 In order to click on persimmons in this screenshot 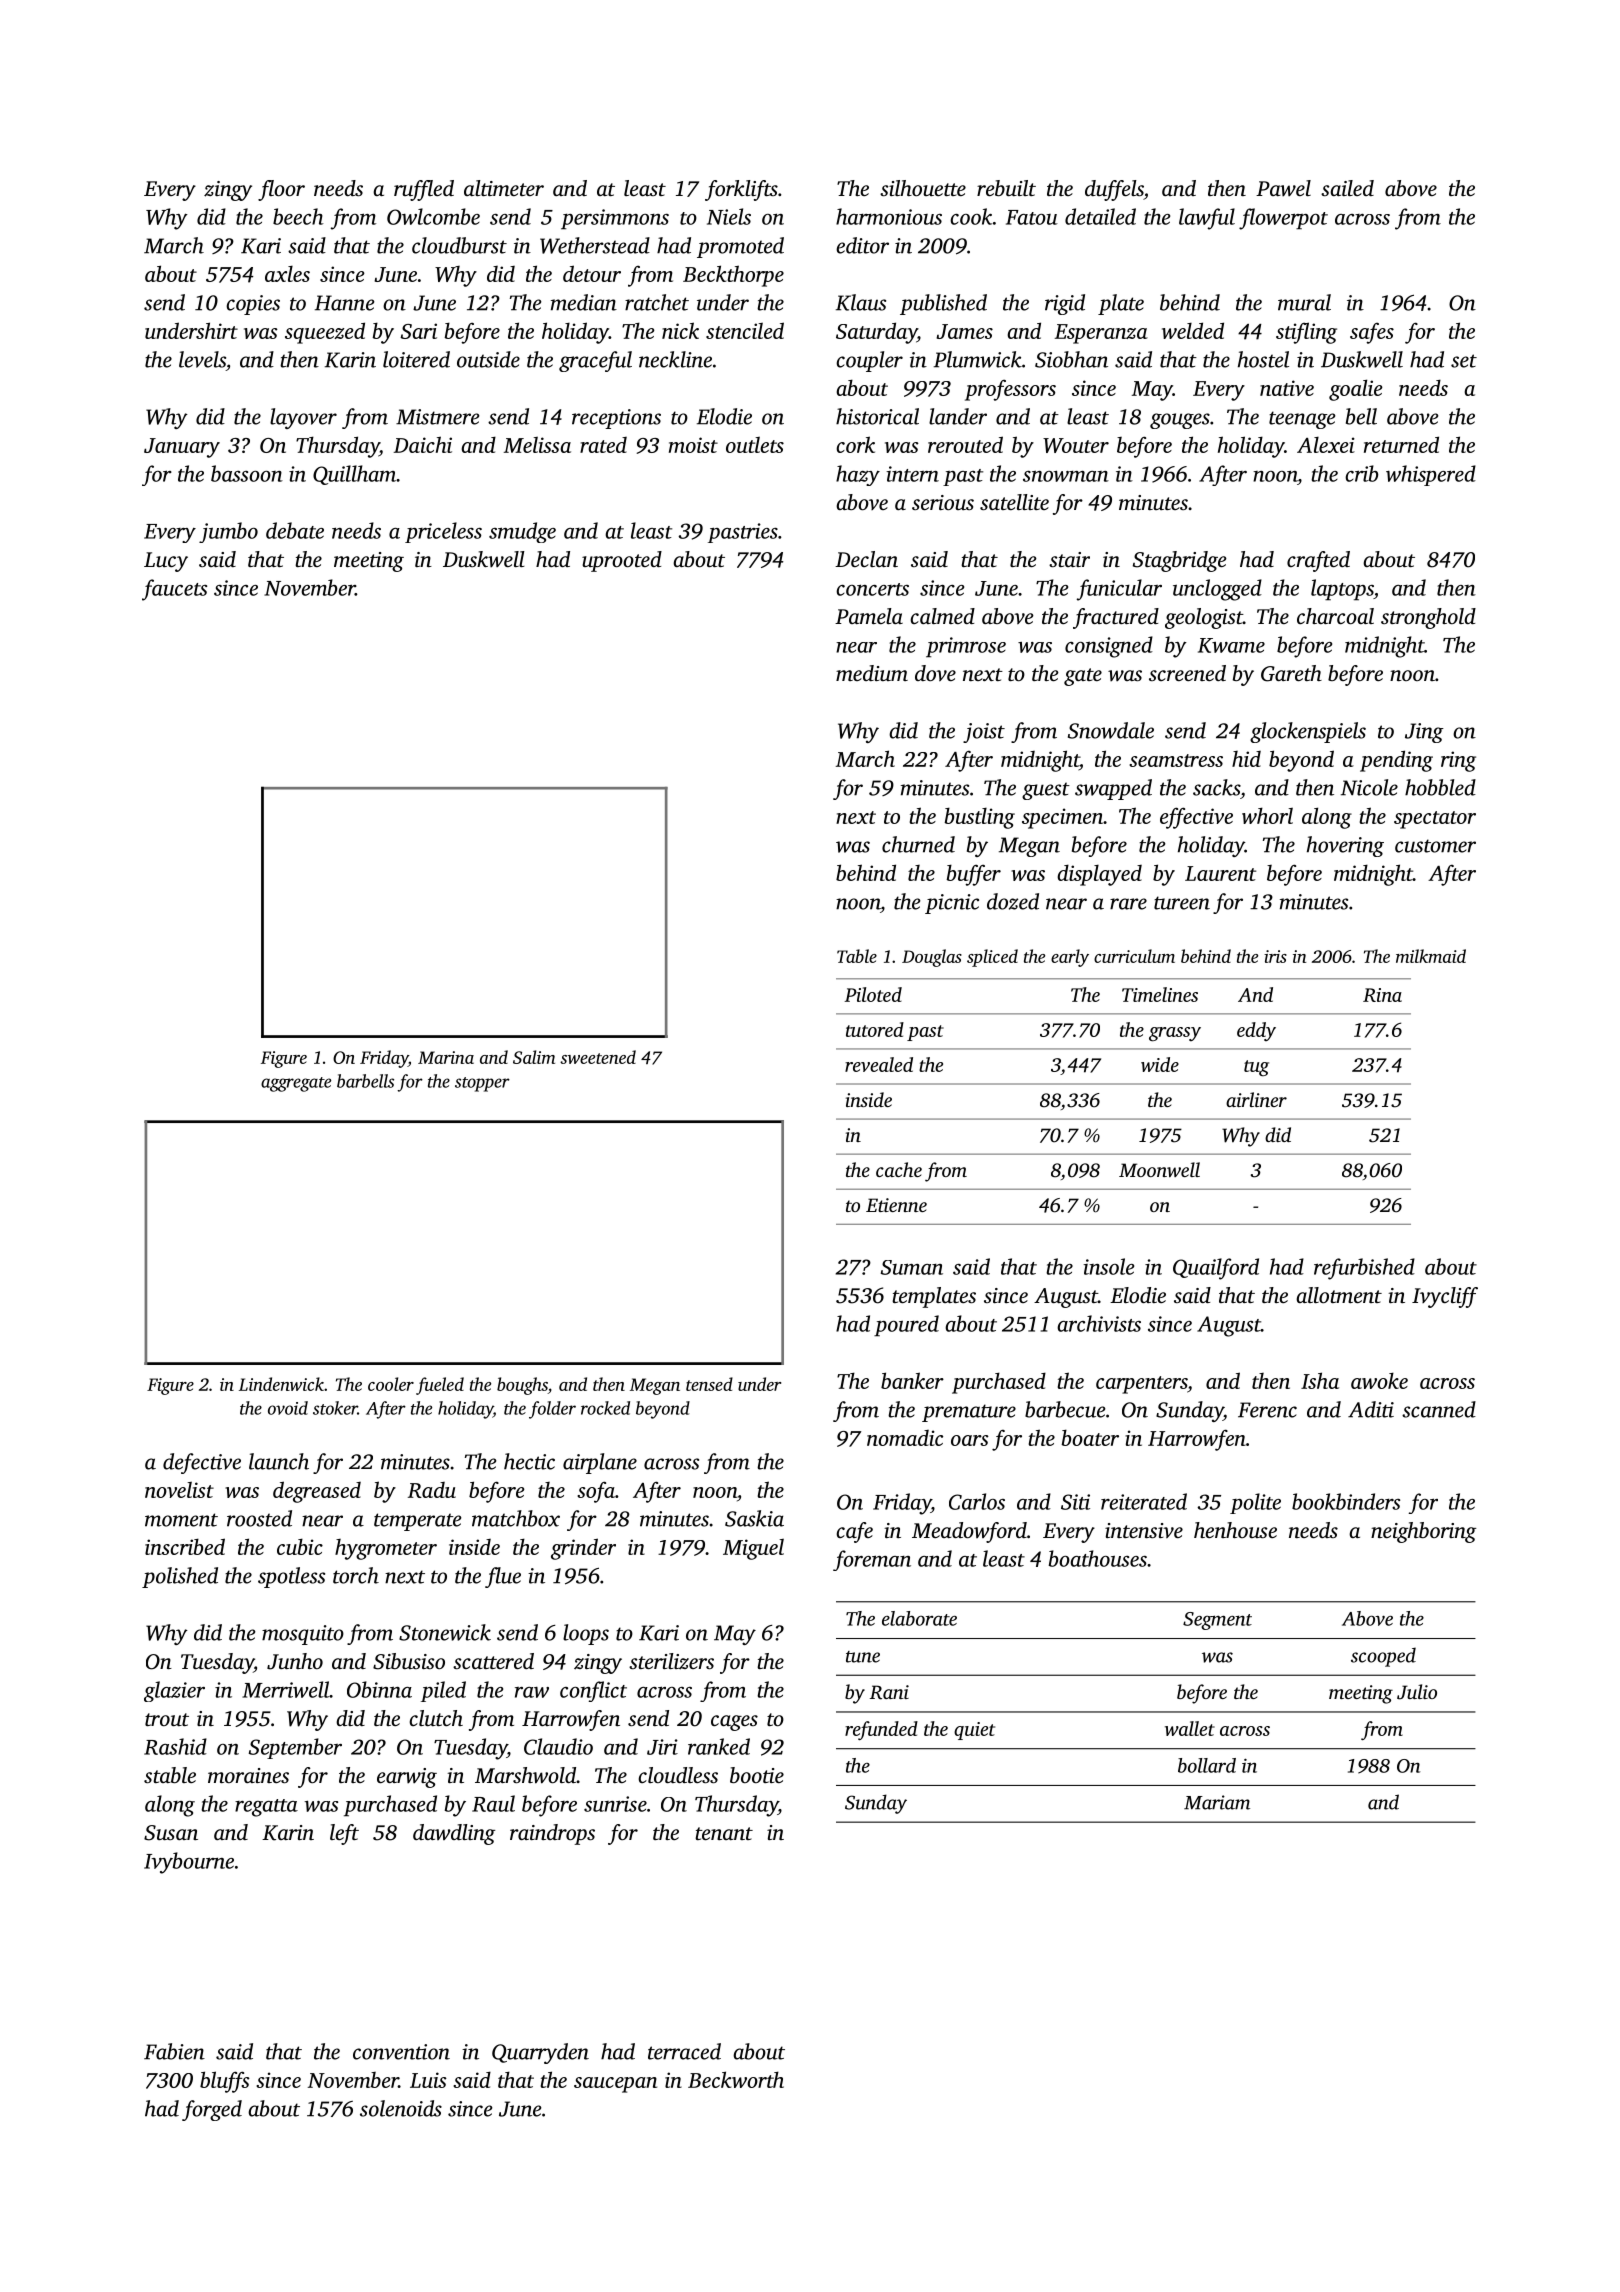, I will do `click(615, 219)`.
